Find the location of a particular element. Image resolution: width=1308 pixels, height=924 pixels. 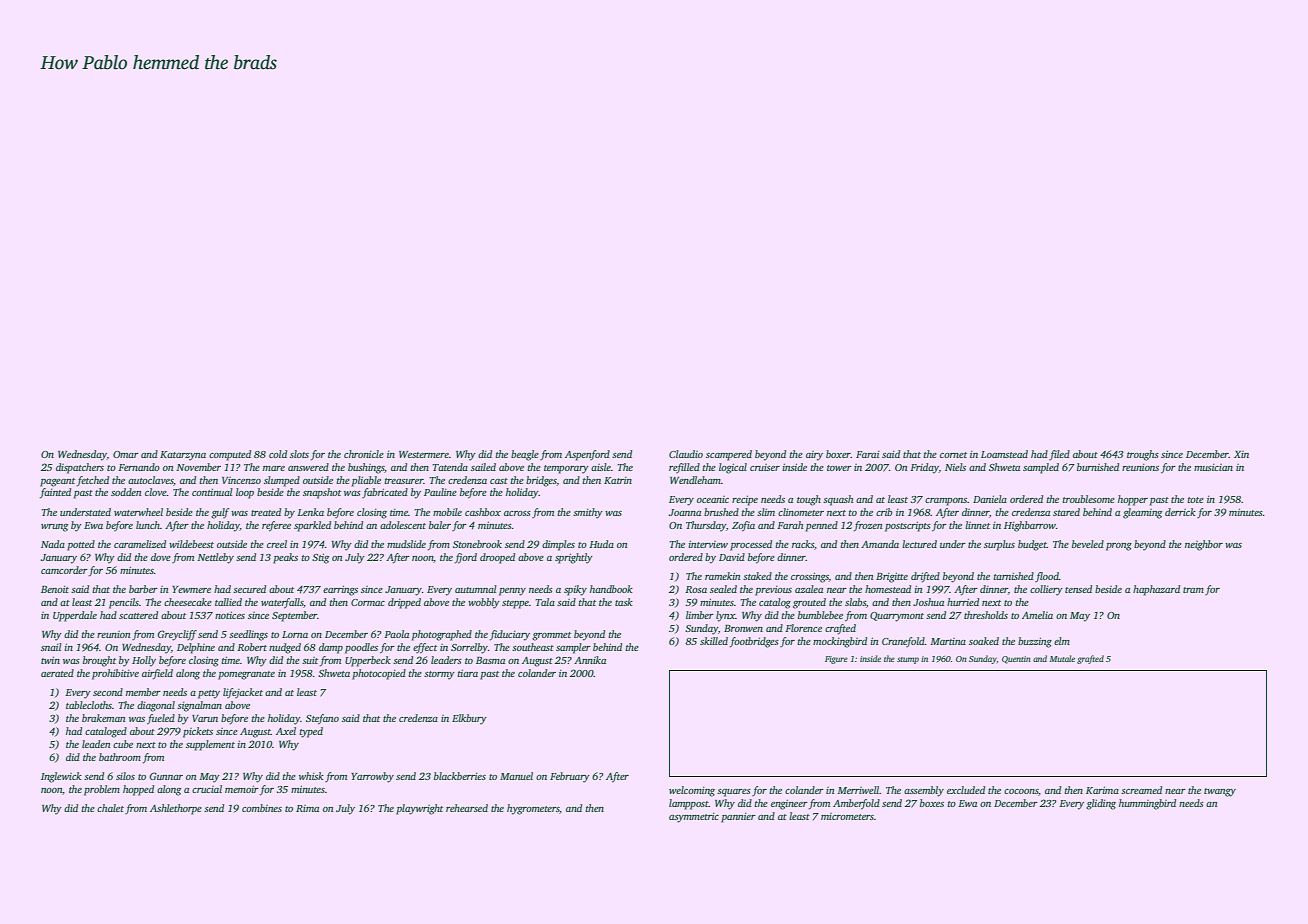

damp is located at coordinates (331, 648).
